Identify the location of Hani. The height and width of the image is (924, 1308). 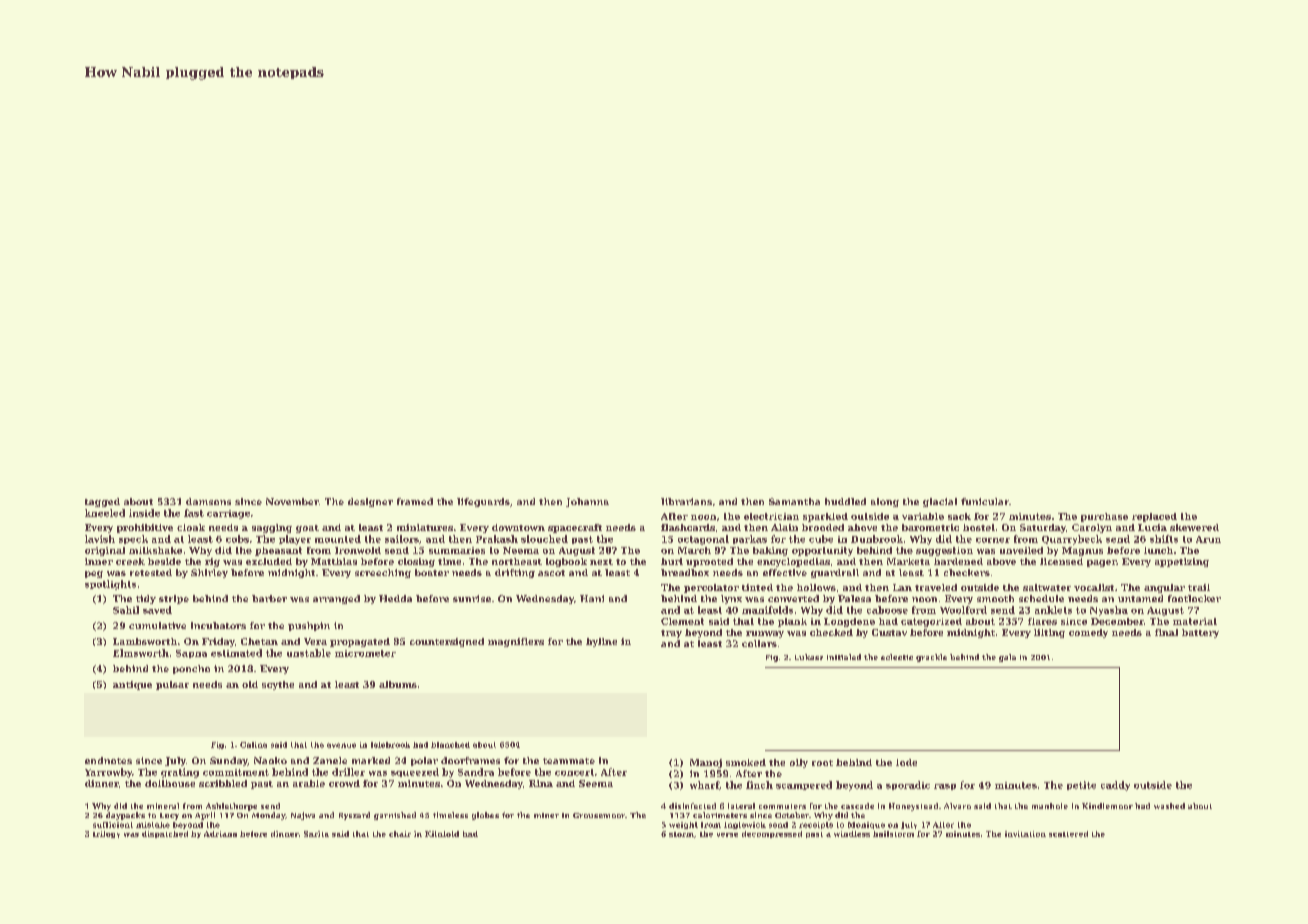
(592, 598).
